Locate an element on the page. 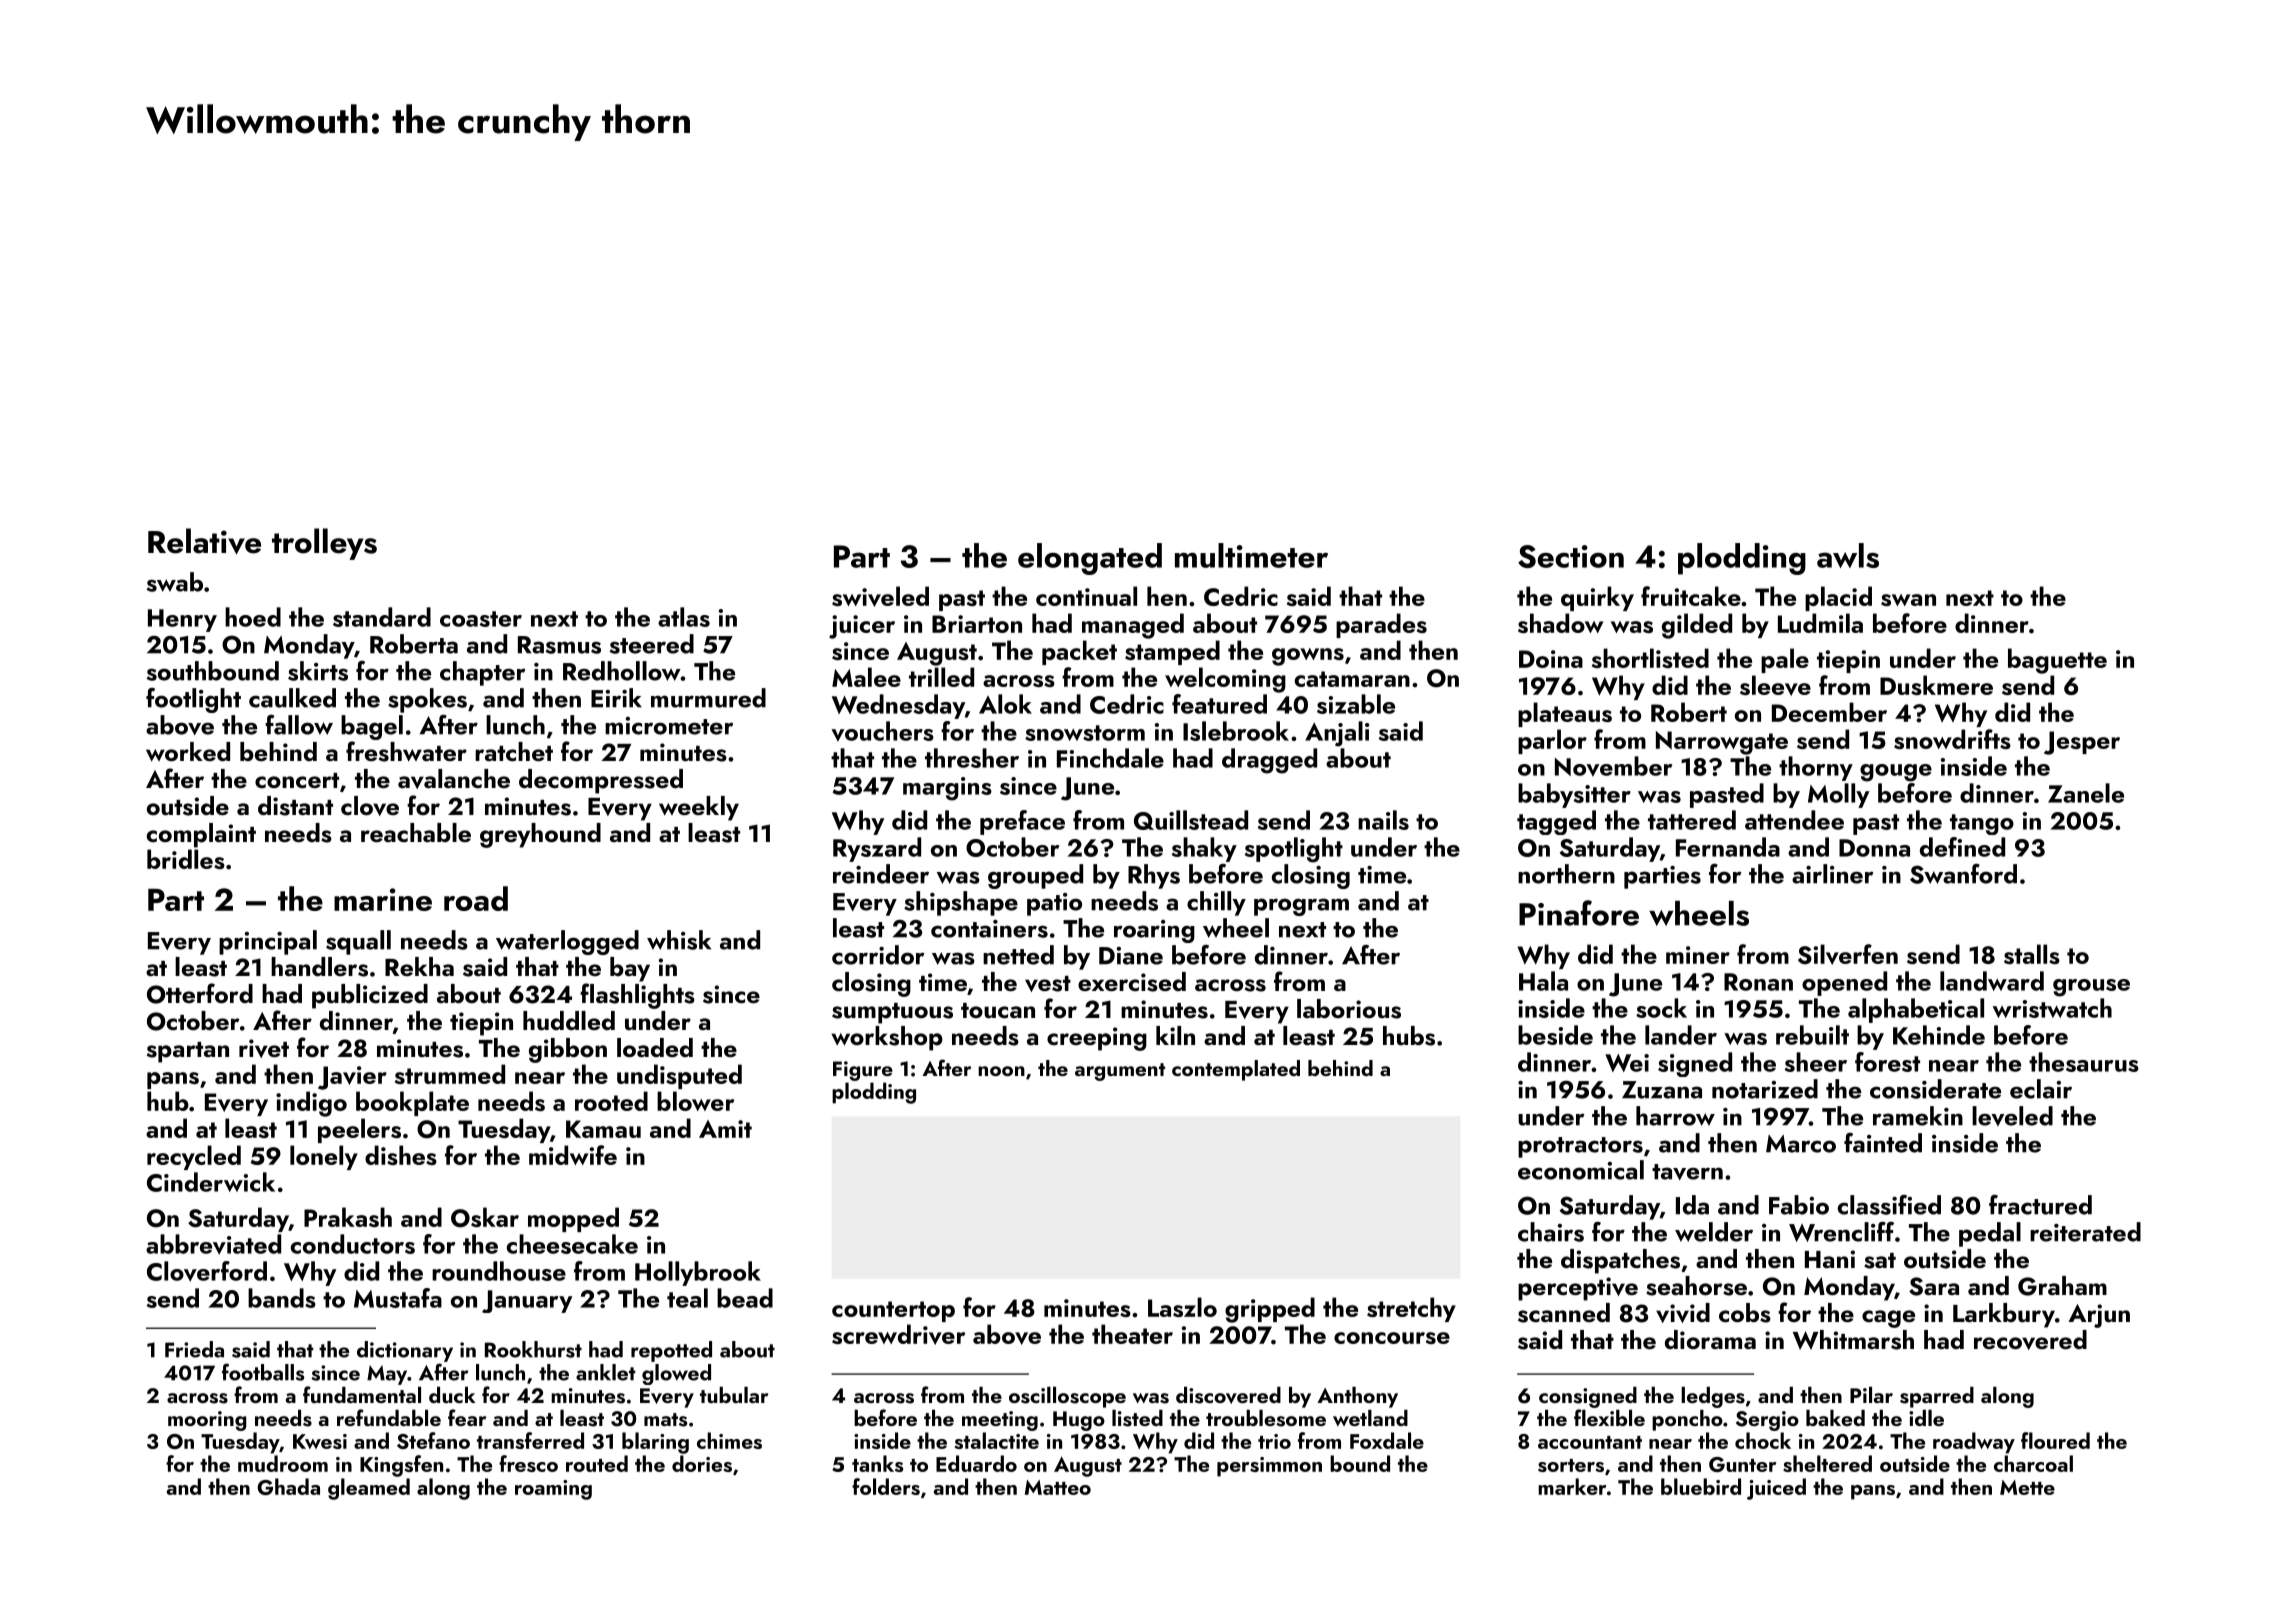 This document has height=1620, width=2292. transferred is located at coordinates (530, 1440).
